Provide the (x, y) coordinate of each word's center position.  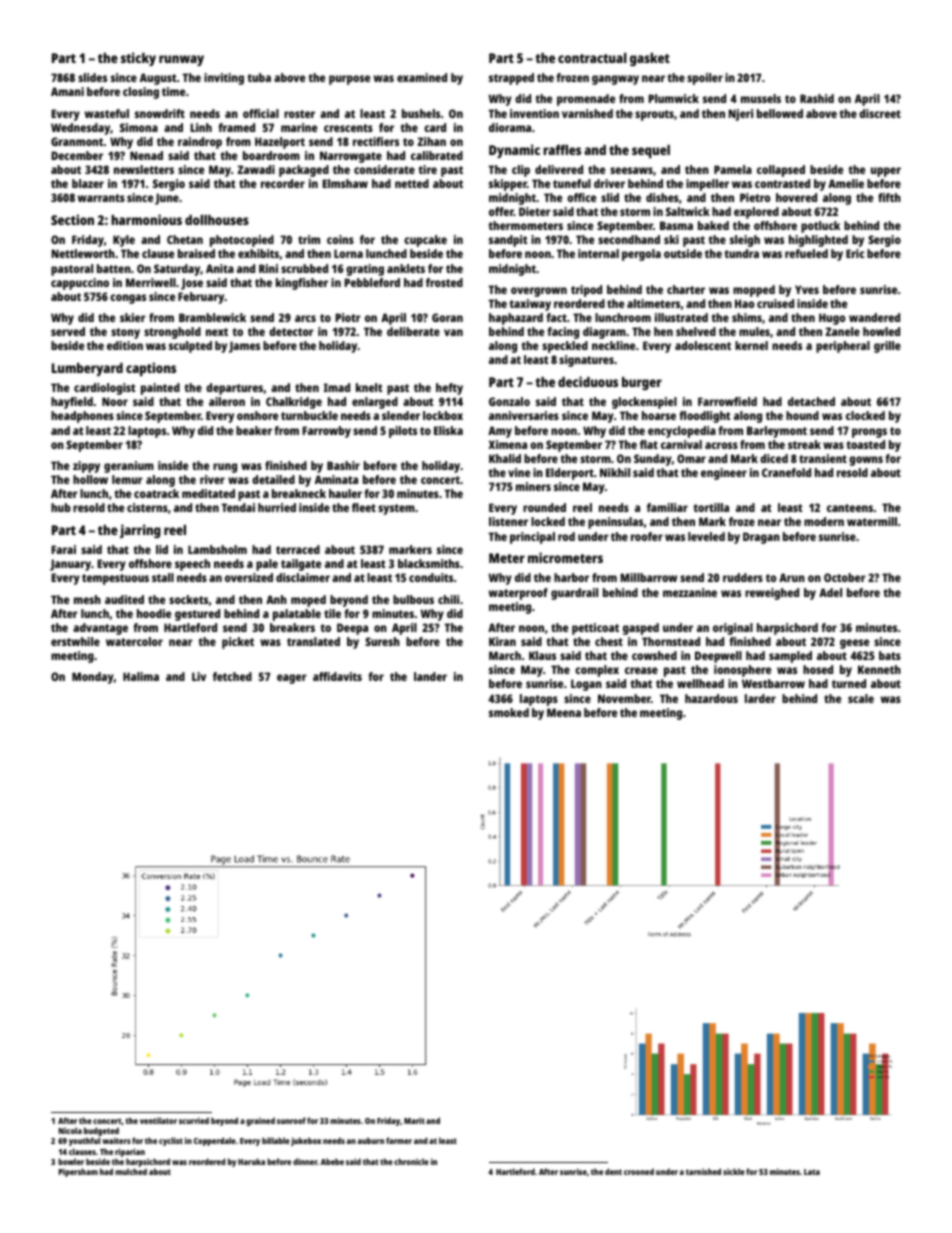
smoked (509, 712)
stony (125, 333)
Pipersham (78, 1172)
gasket (650, 59)
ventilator (158, 1120)
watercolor (134, 641)
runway (181, 60)
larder (760, 698)
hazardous (711, 698)
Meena (564, 712)
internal (598, 253)
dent (613, 1171)
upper (886, 172)
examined (422, 77)
